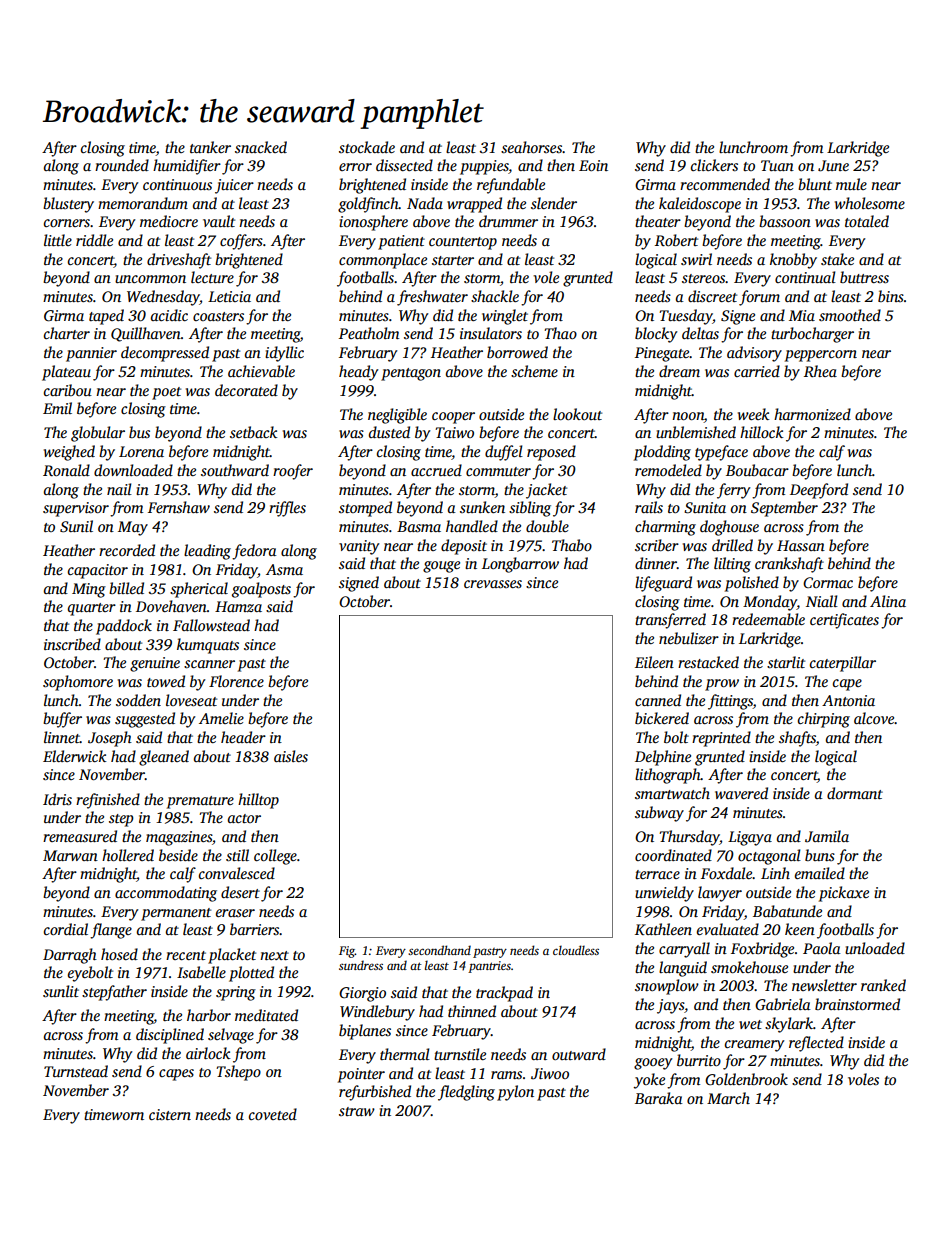  Describe the element at coordinates (833, 166) in the document. I see `June` at that location.
